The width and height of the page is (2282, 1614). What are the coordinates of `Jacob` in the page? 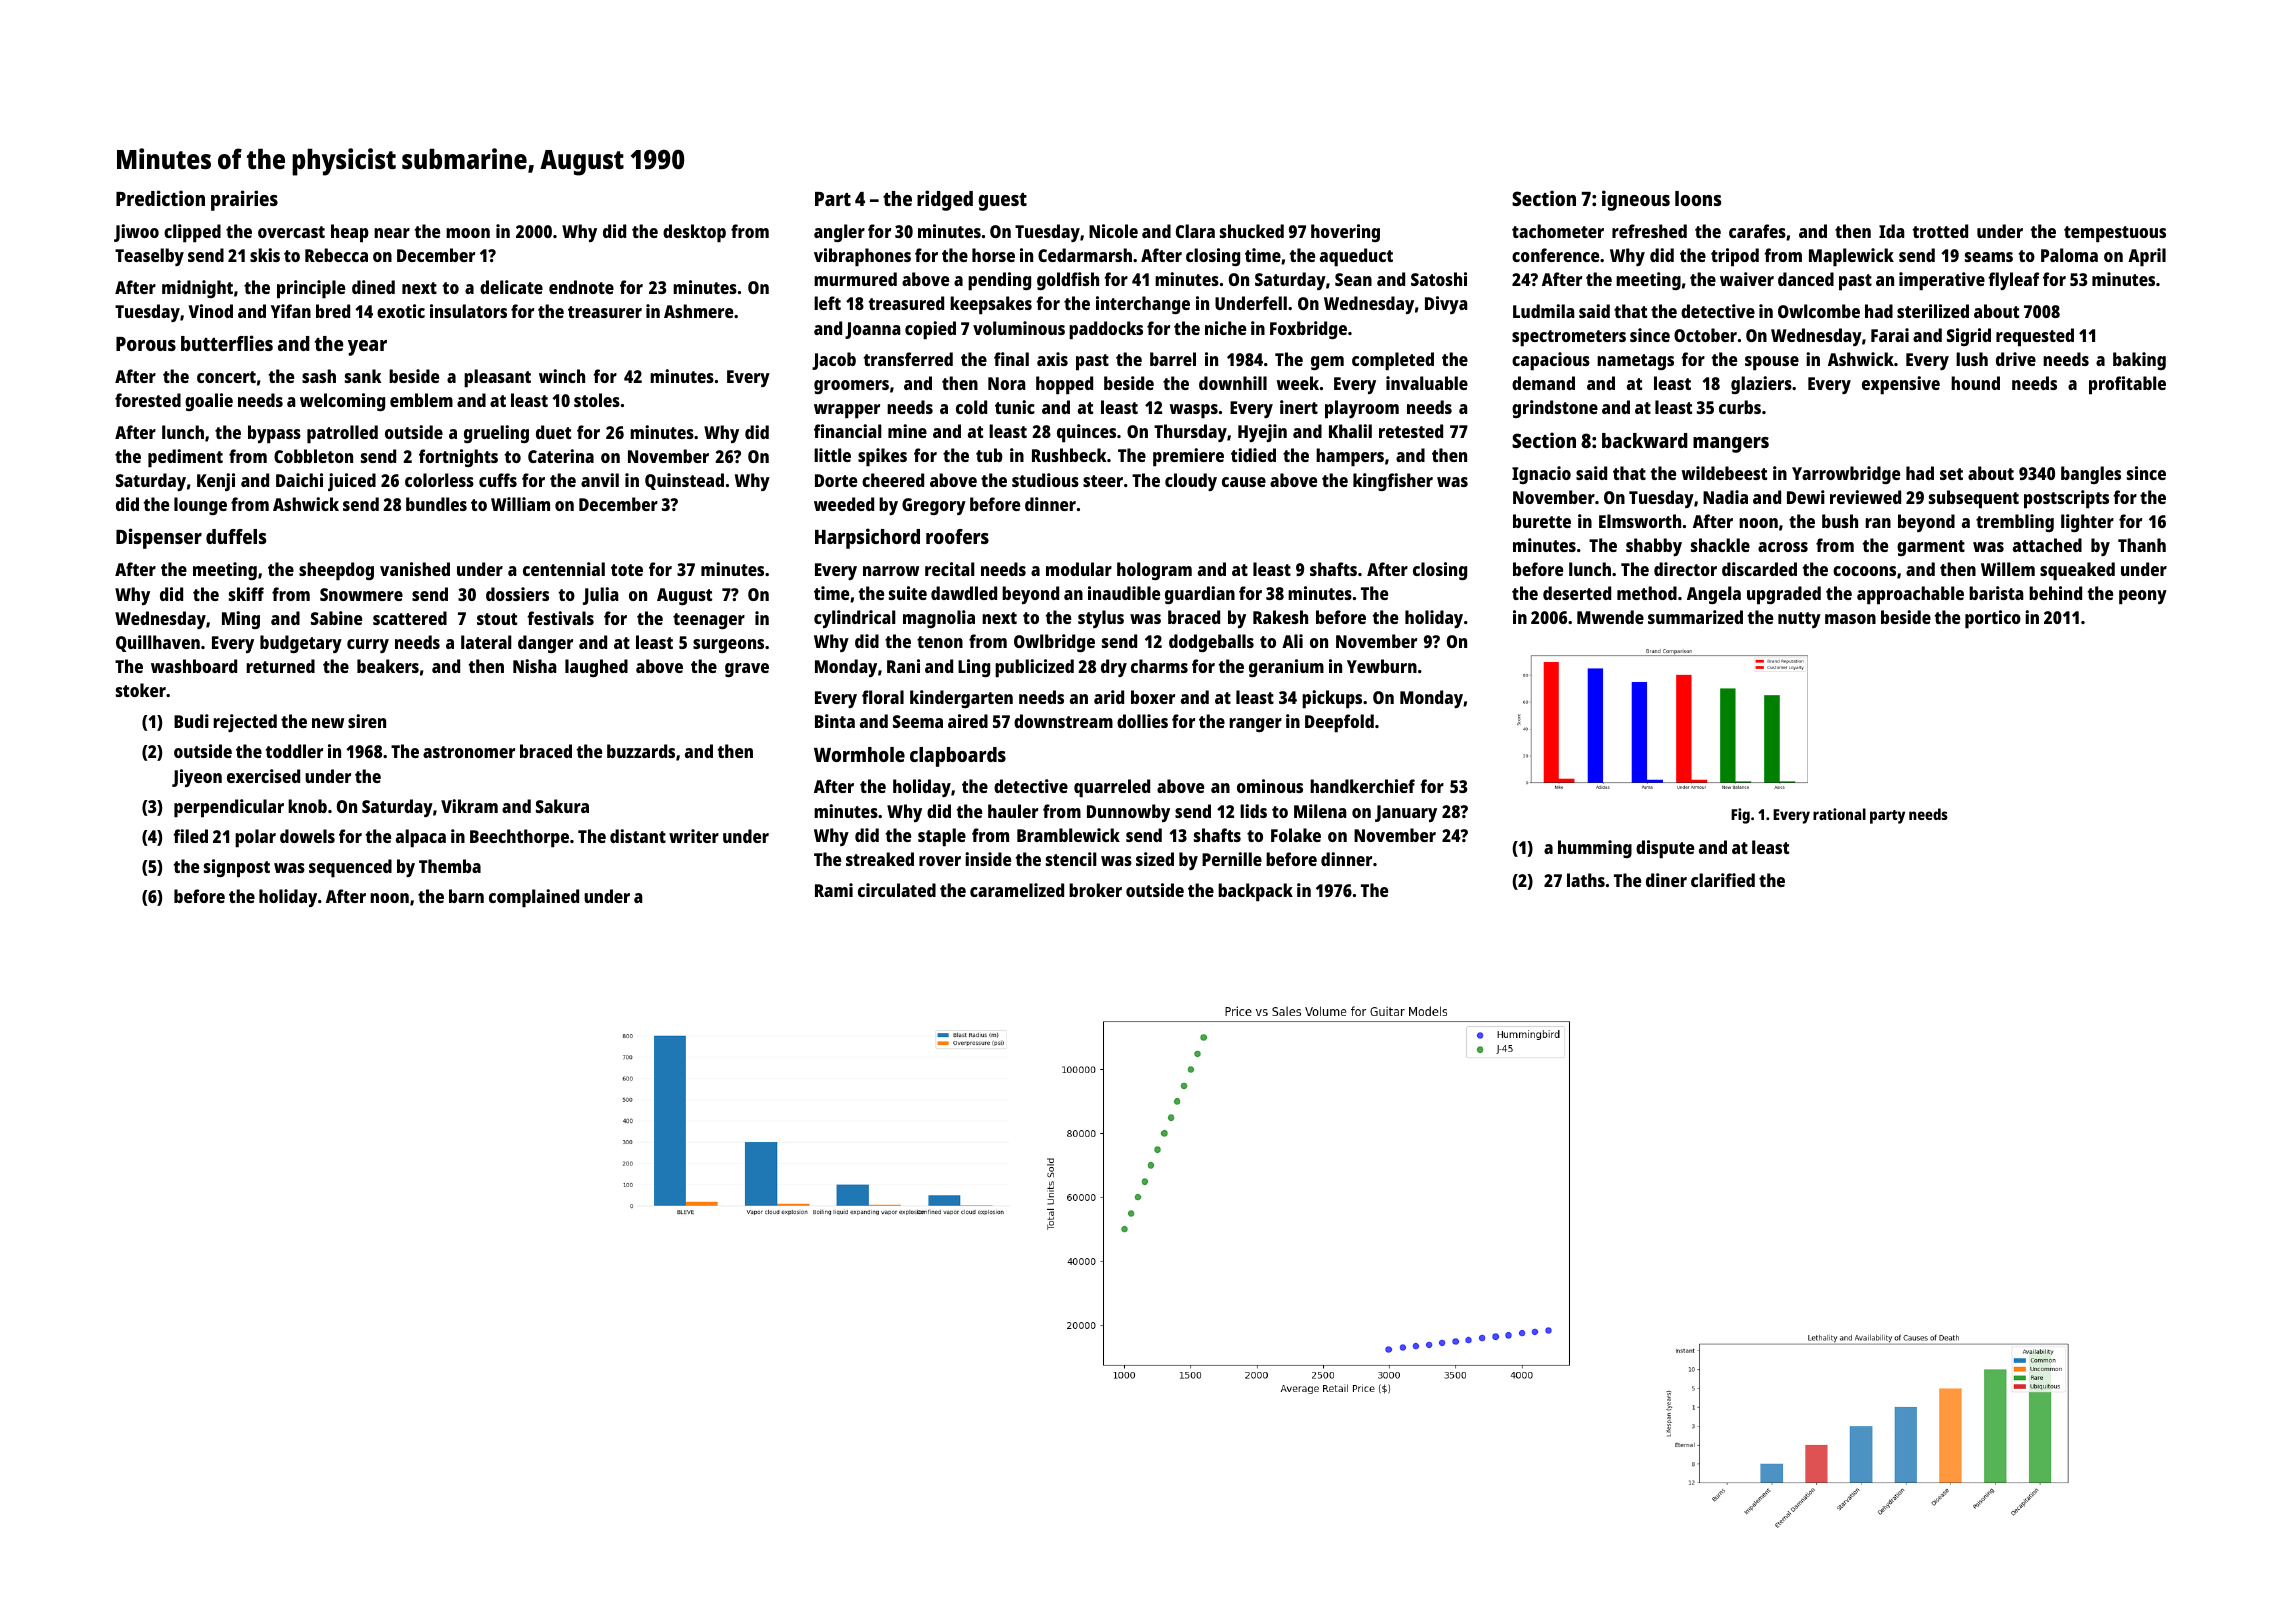 It's located at (834, 361).
